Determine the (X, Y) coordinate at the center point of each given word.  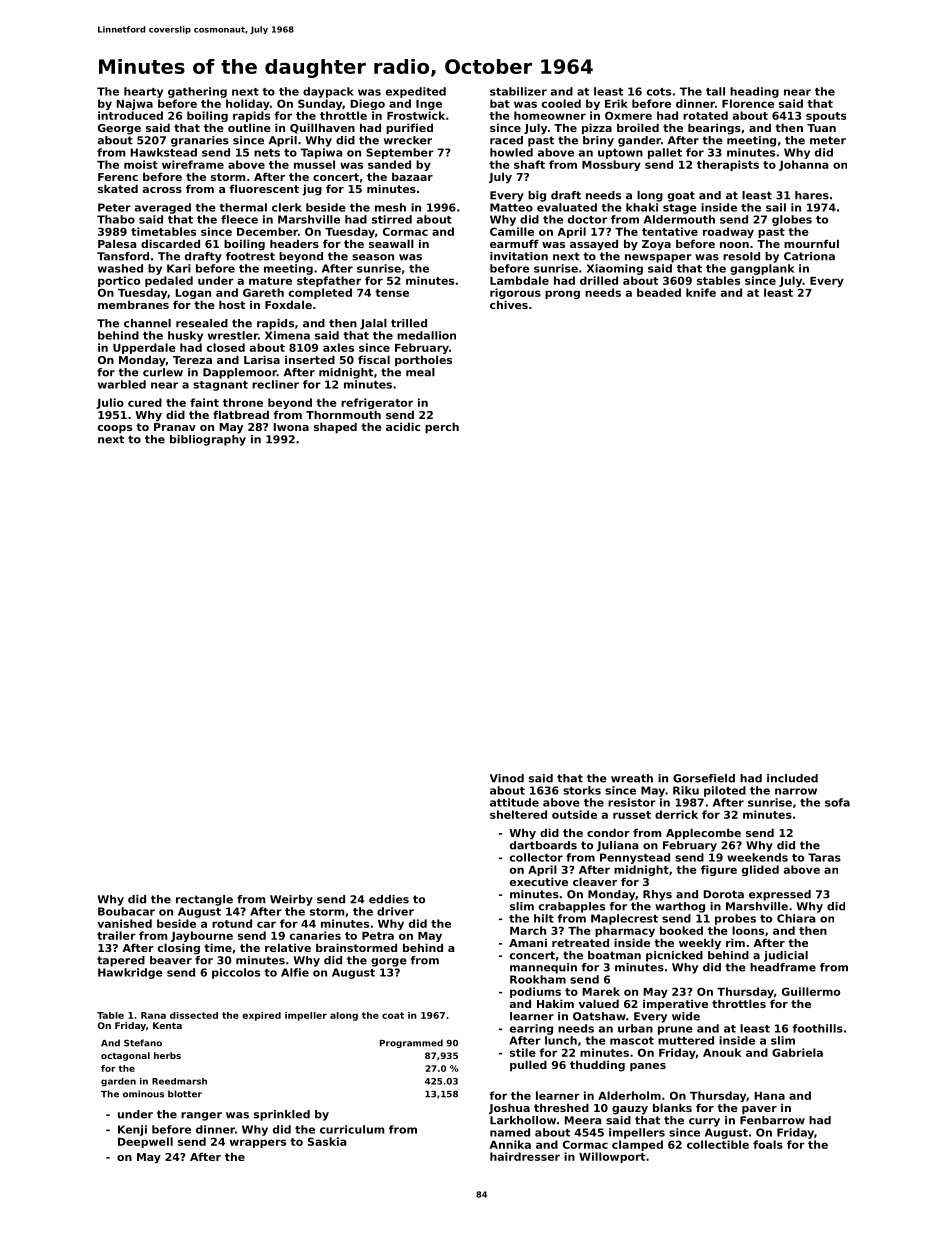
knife (701, 292)
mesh (390, 207)
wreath (632, 778)
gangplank (762, 269)
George (119, 129)
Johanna (804, 165)
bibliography (208, 440)
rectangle (204, 900)
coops (115, 429)
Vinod (507, 778)
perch (442, 428)
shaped (335, 428)
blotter (185, 1094)
